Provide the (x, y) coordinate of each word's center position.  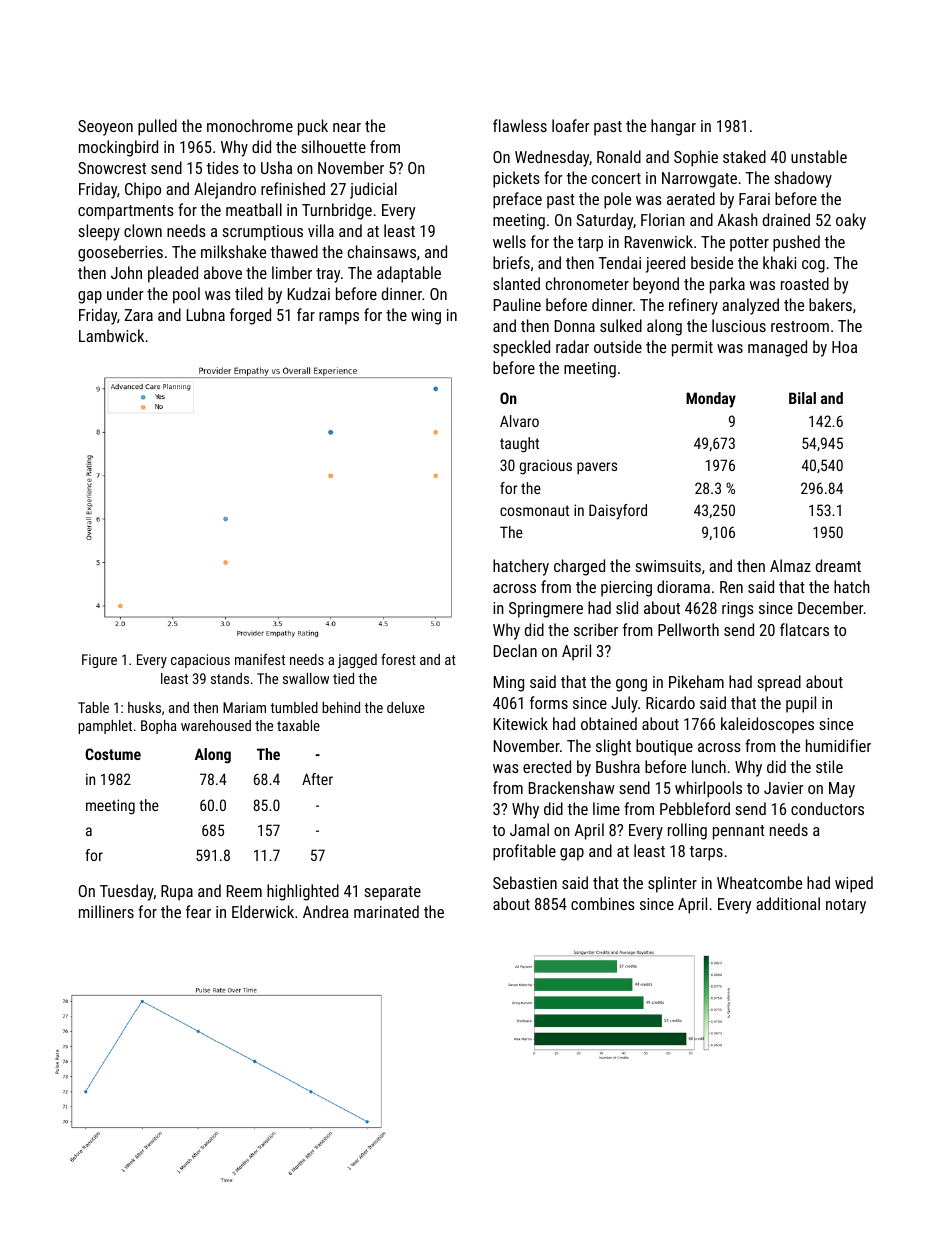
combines (603, 903)
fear (198, 911)
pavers (597, 468)
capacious (200, 661)
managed (777, 348)
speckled (521, 348)
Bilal (802, 398)
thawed (294, 251)
